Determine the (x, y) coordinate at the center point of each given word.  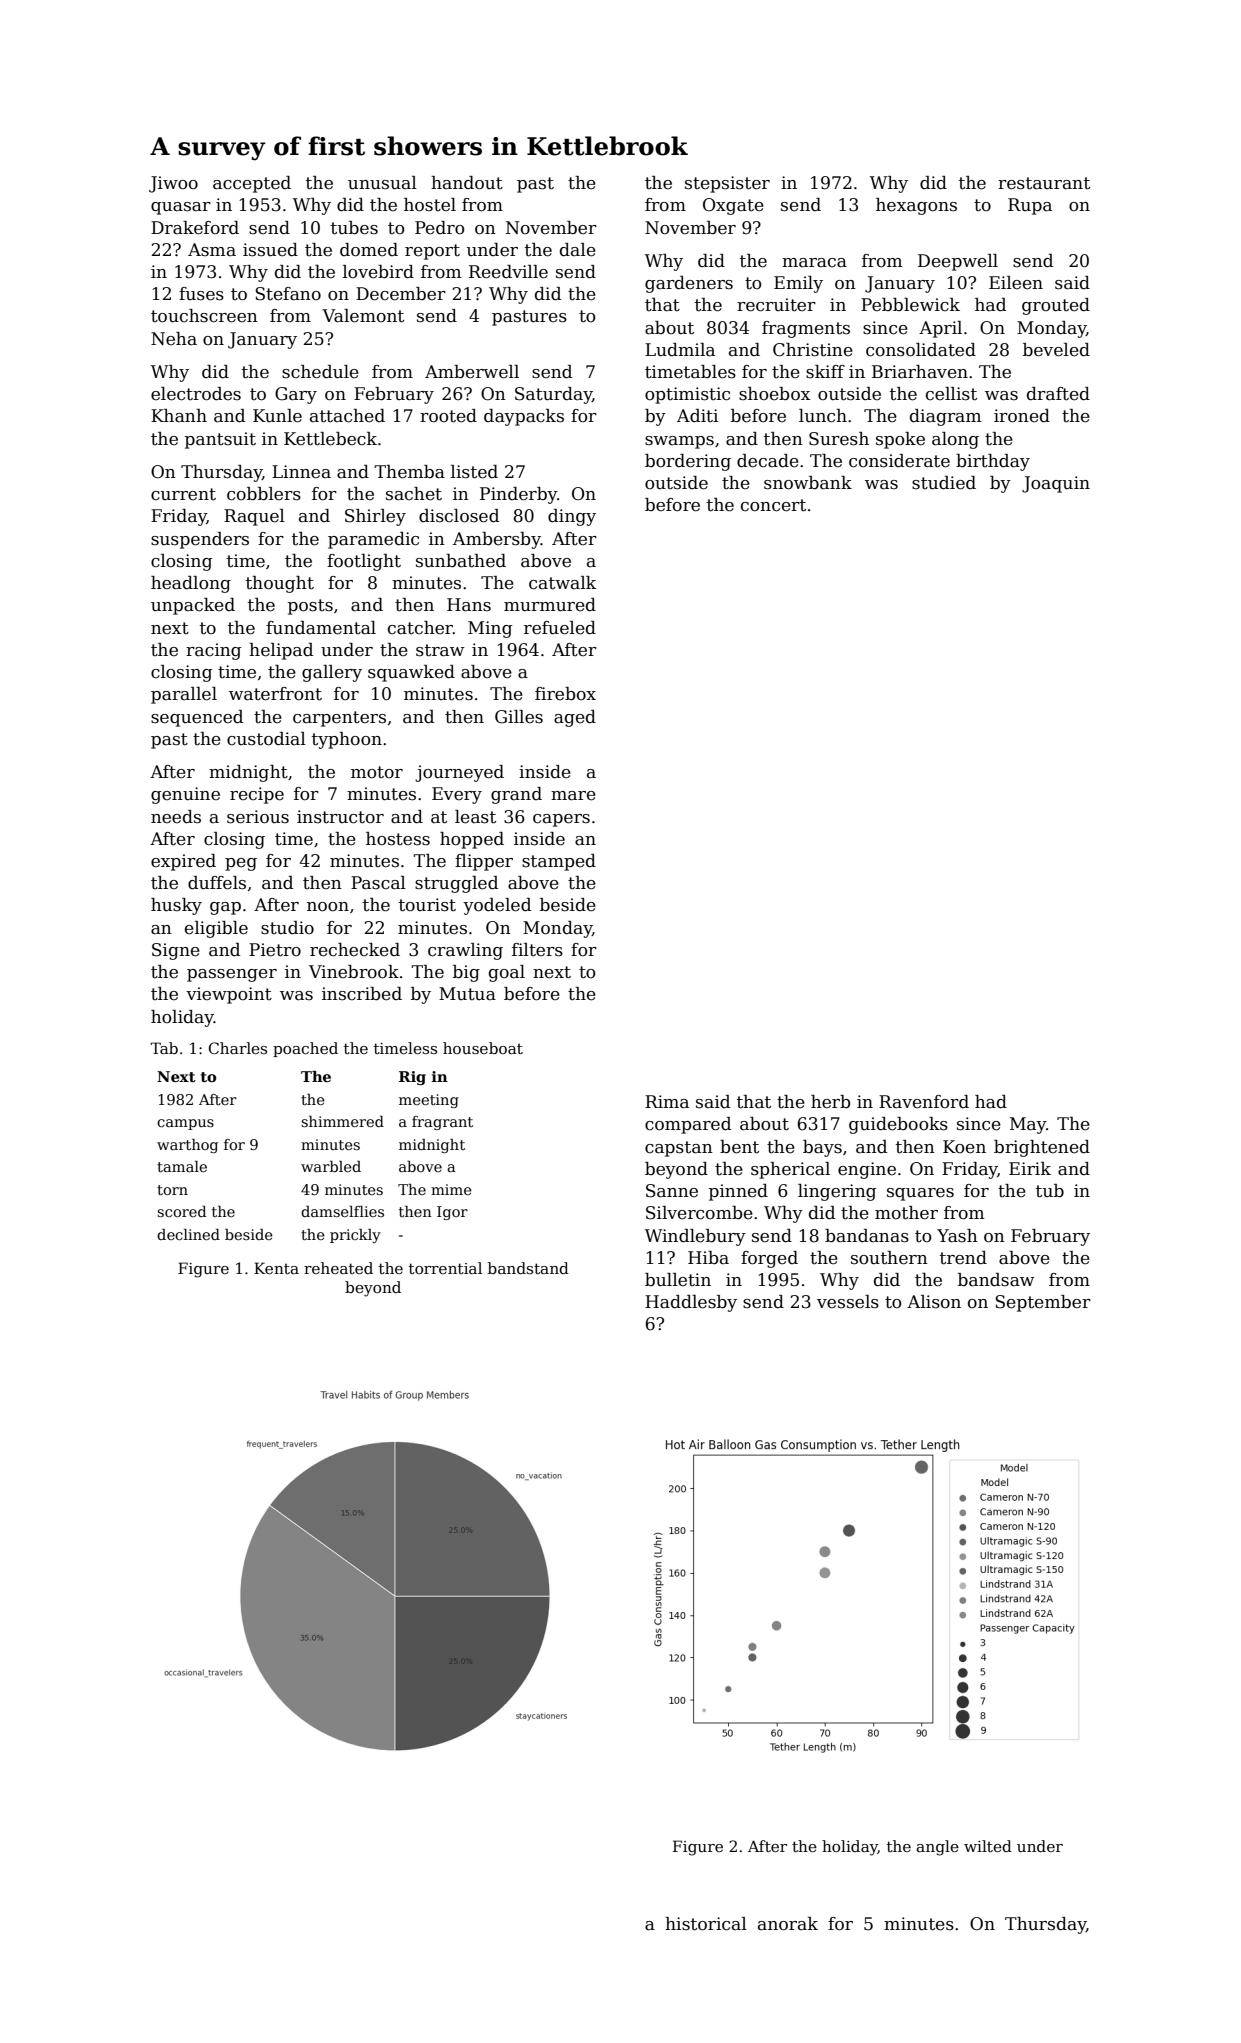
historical (706, 1924)
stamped (559, 862)
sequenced (197, 718)
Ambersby (497, 540)
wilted (988, 1846)
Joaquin (1056, 484)
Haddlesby (691, 1303)
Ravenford (924, 1102)
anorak (788, 1924)
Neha (174, 339)
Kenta (276, 1268)
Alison (934, 1302)
